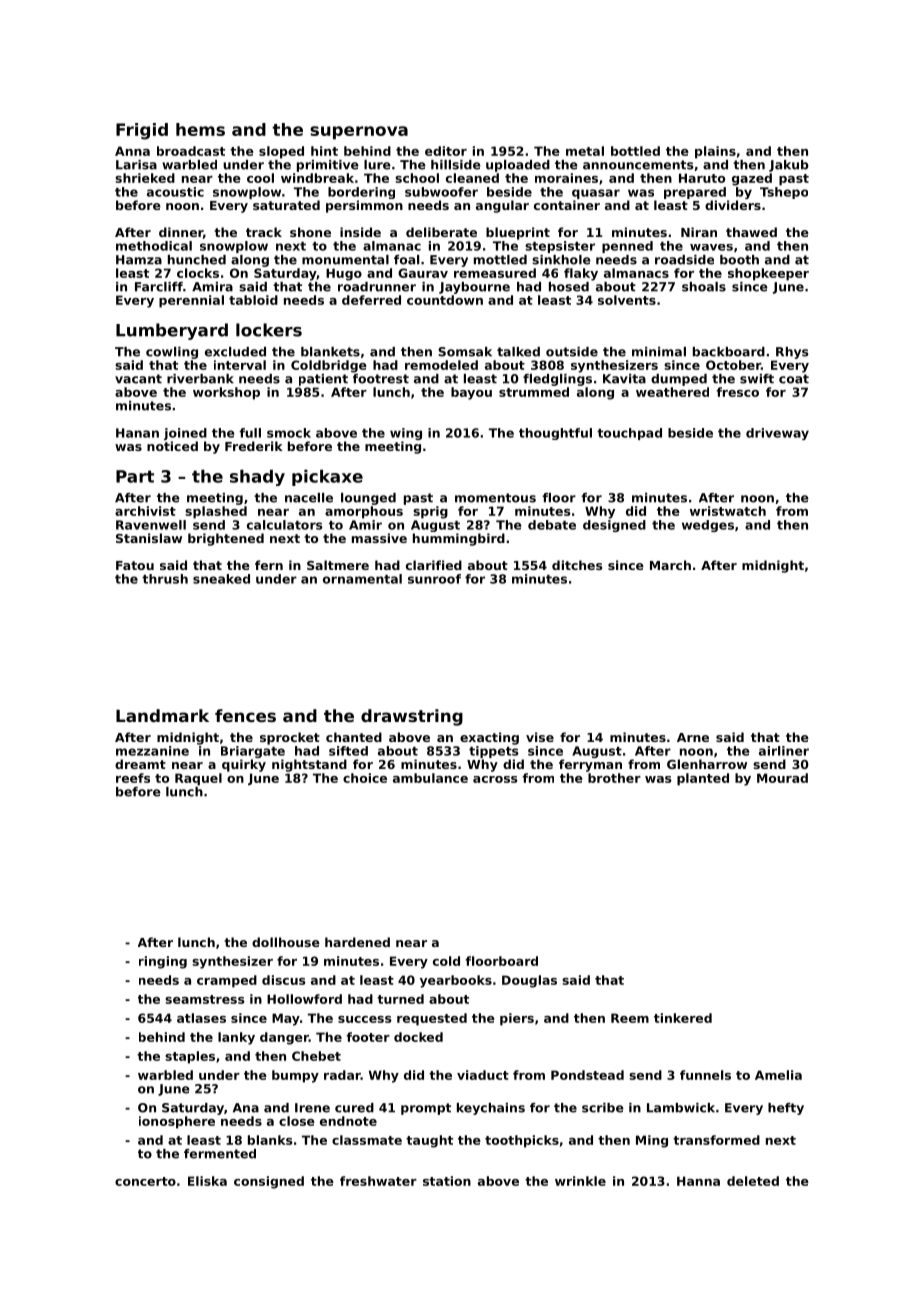 The image size is (924, 1308). What do you see at coordinates (269, 565) in the screenshot?
I see `fern` at bounding box center [269, 565].
